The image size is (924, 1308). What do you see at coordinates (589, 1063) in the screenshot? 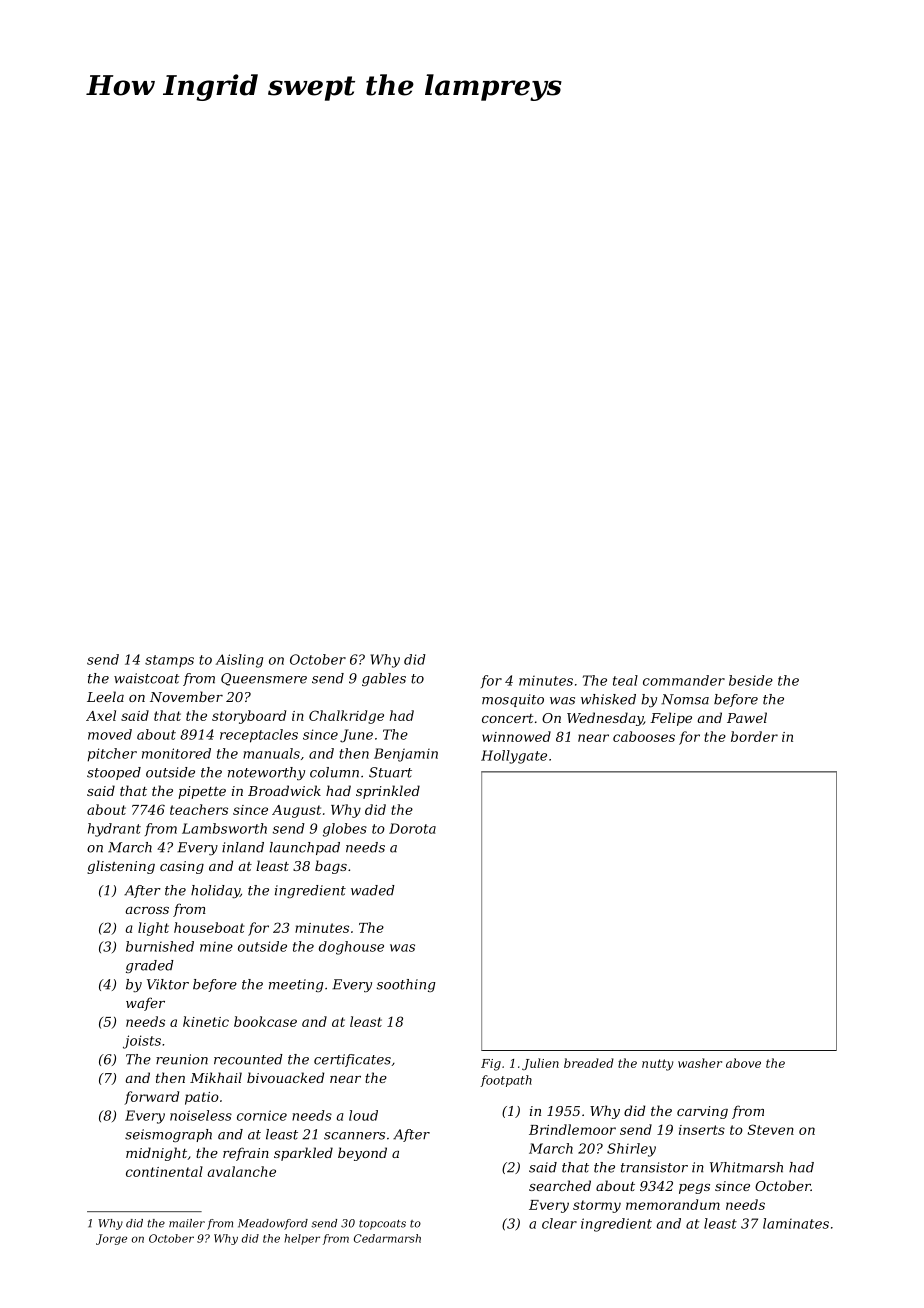
I see `breaded` at bounding box center [589, 1063].
